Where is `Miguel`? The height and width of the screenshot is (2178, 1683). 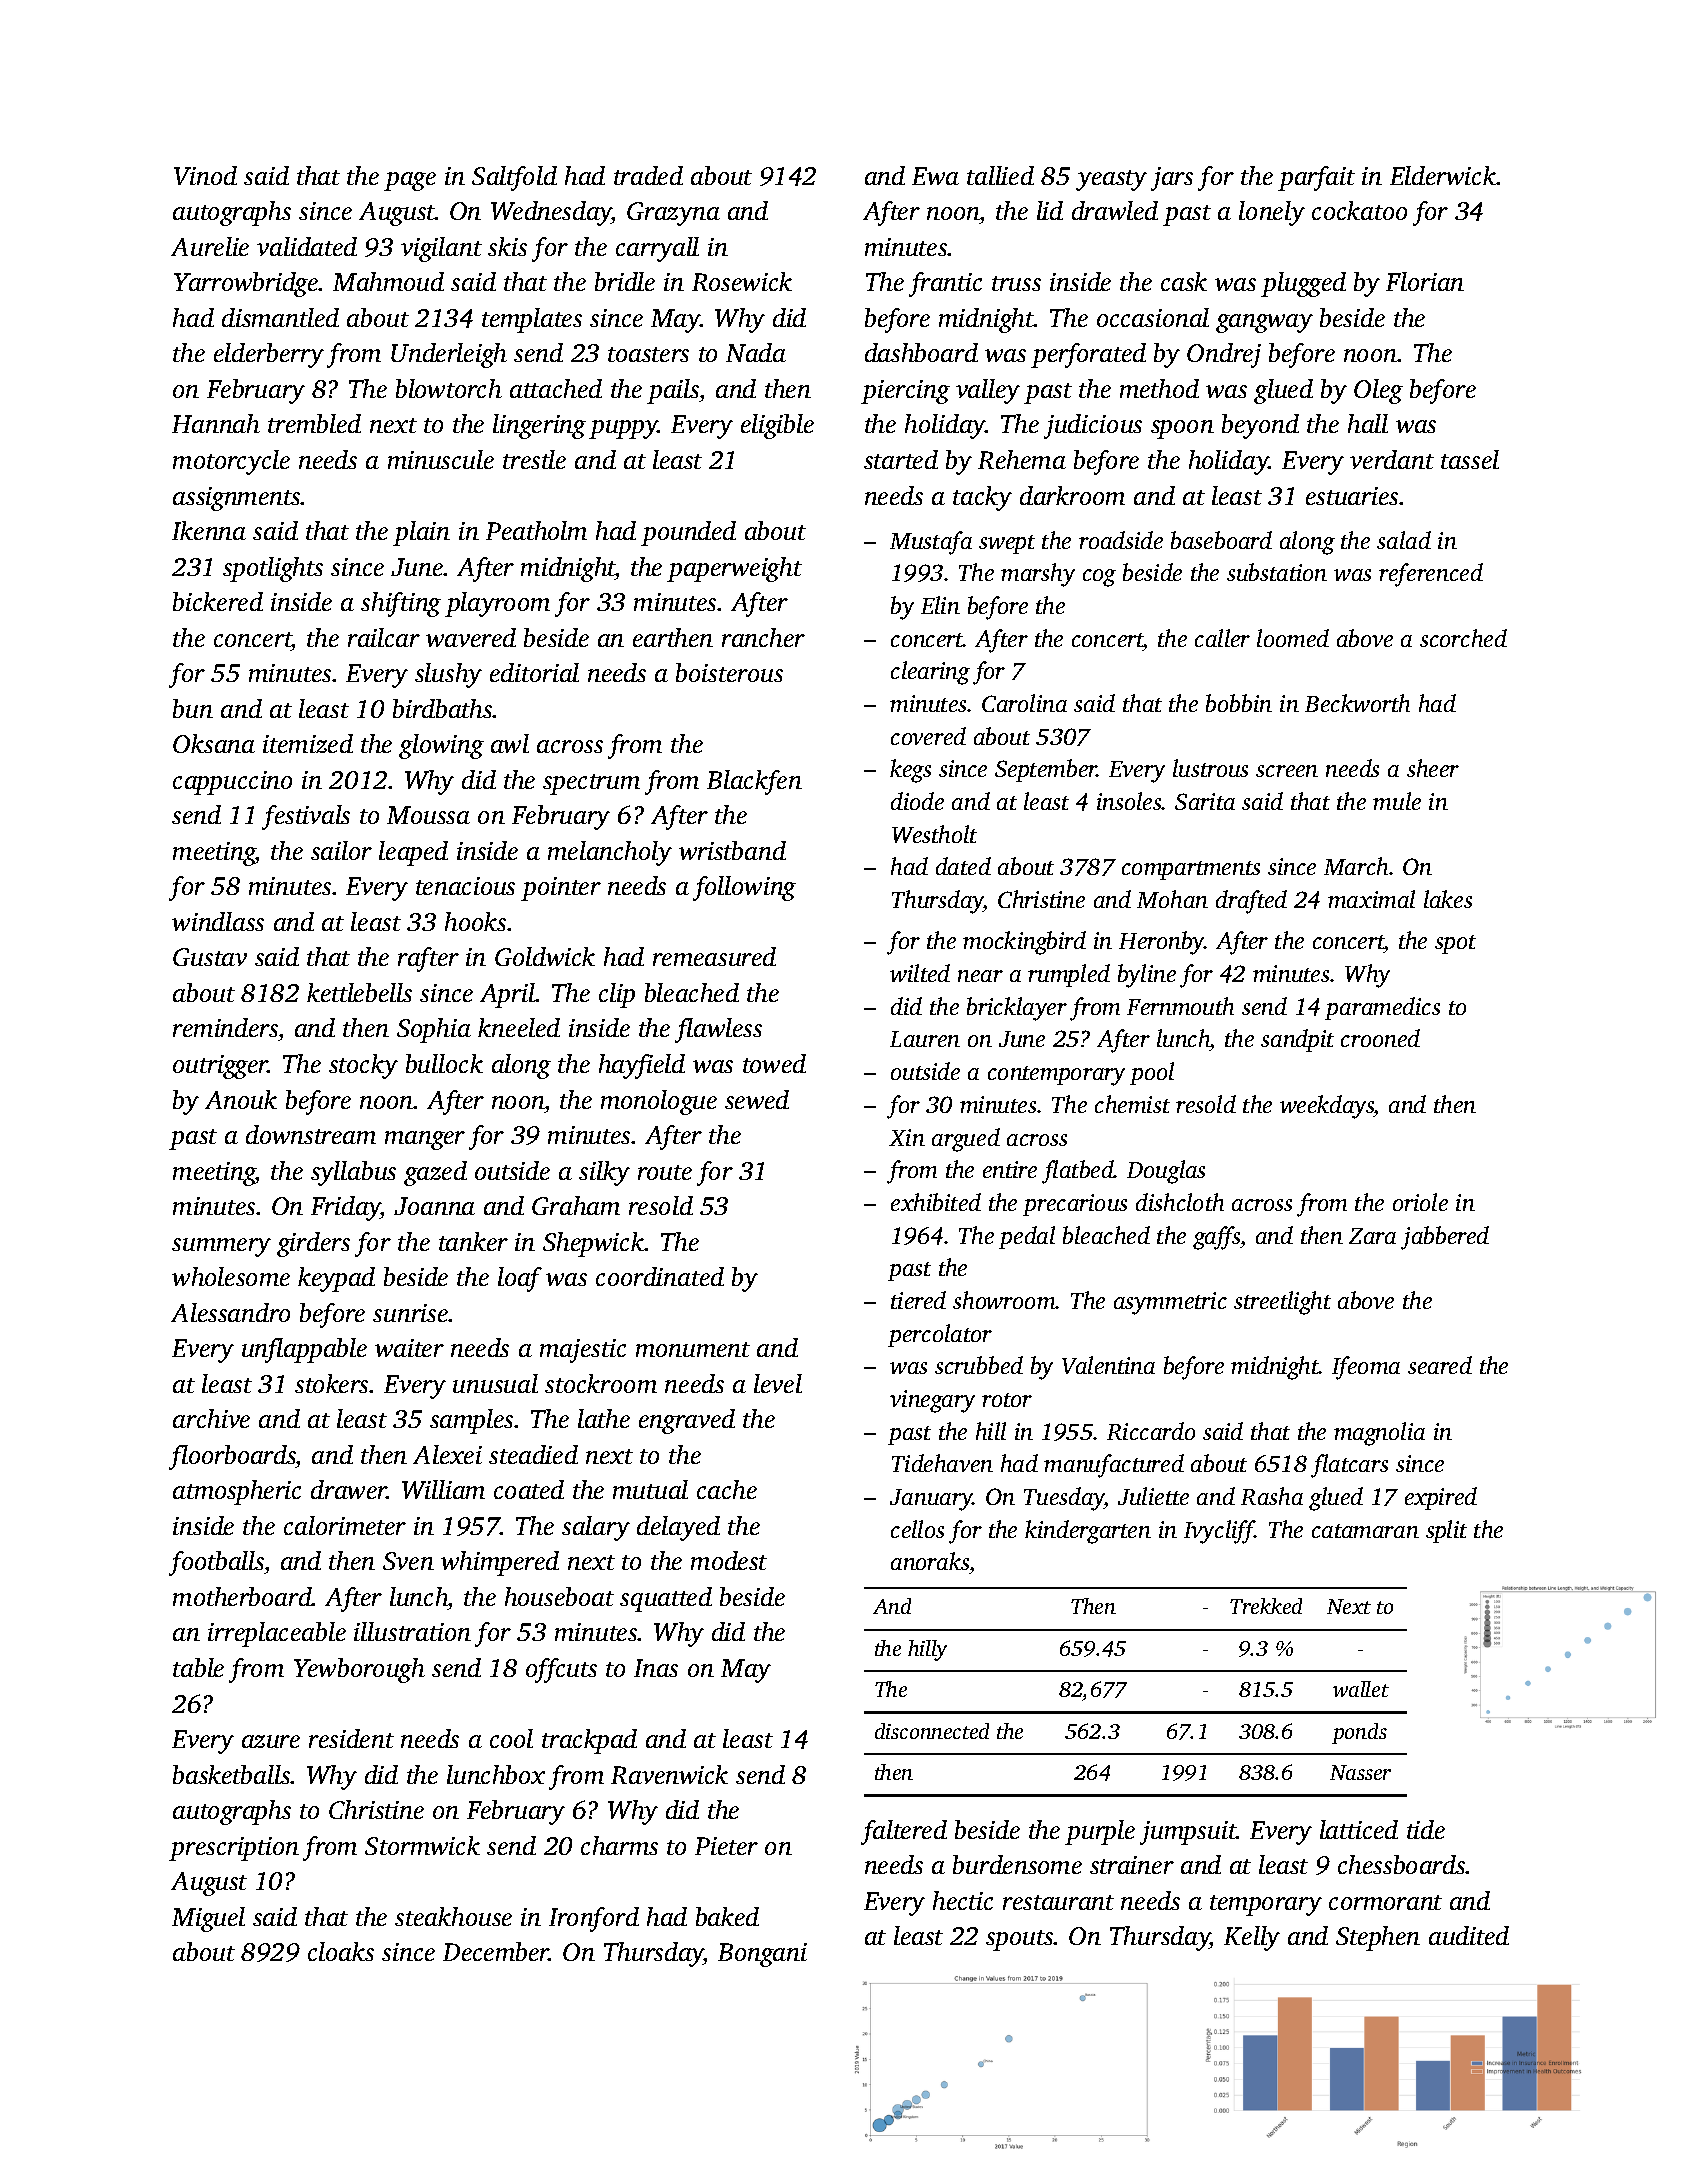
Miguel is located at coordinates (208, 1919).
